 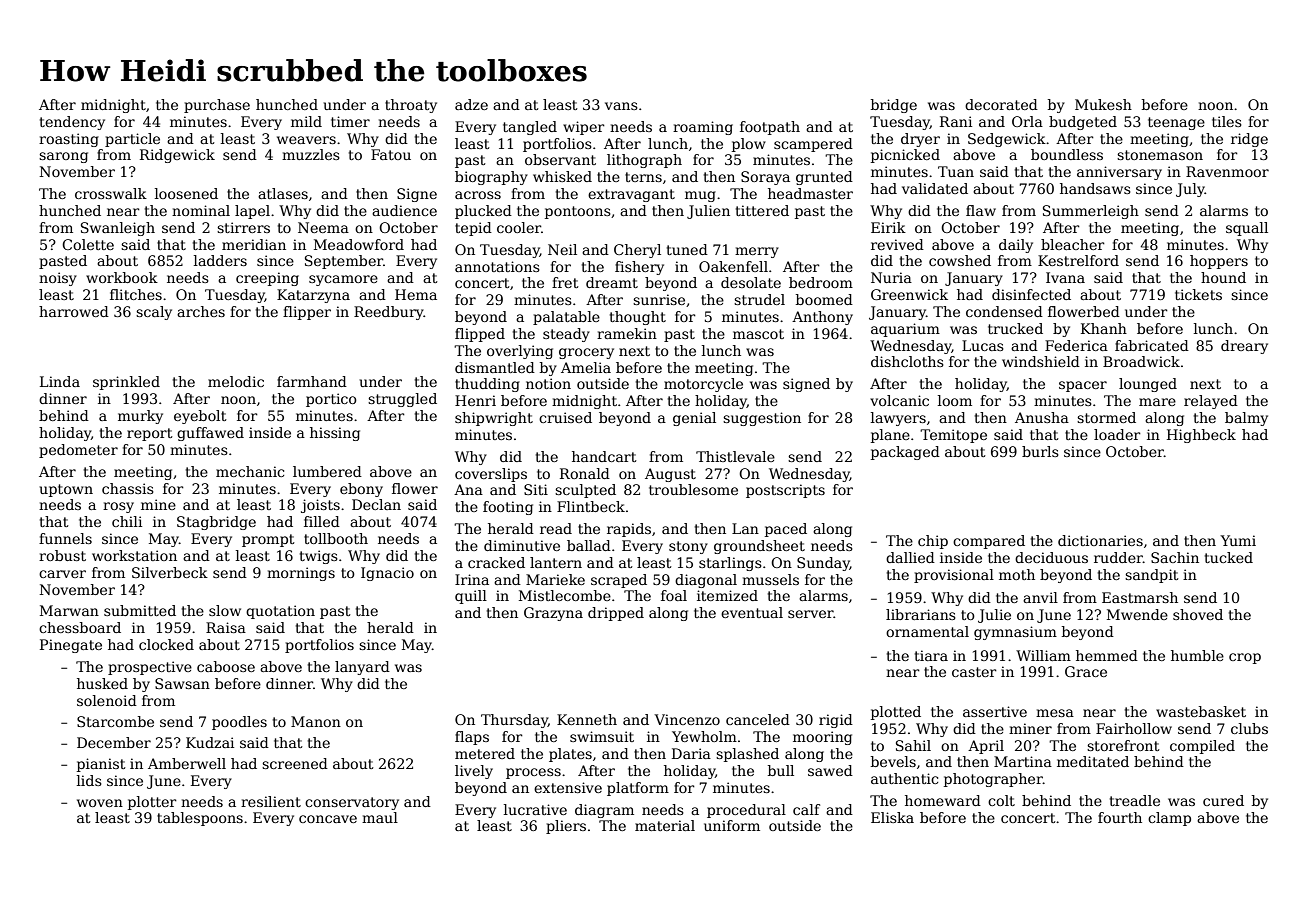 What do you see at coordinates (1238, 540) in the screenshot?
I see `Yumi` at bounding box center [1238, 540].
